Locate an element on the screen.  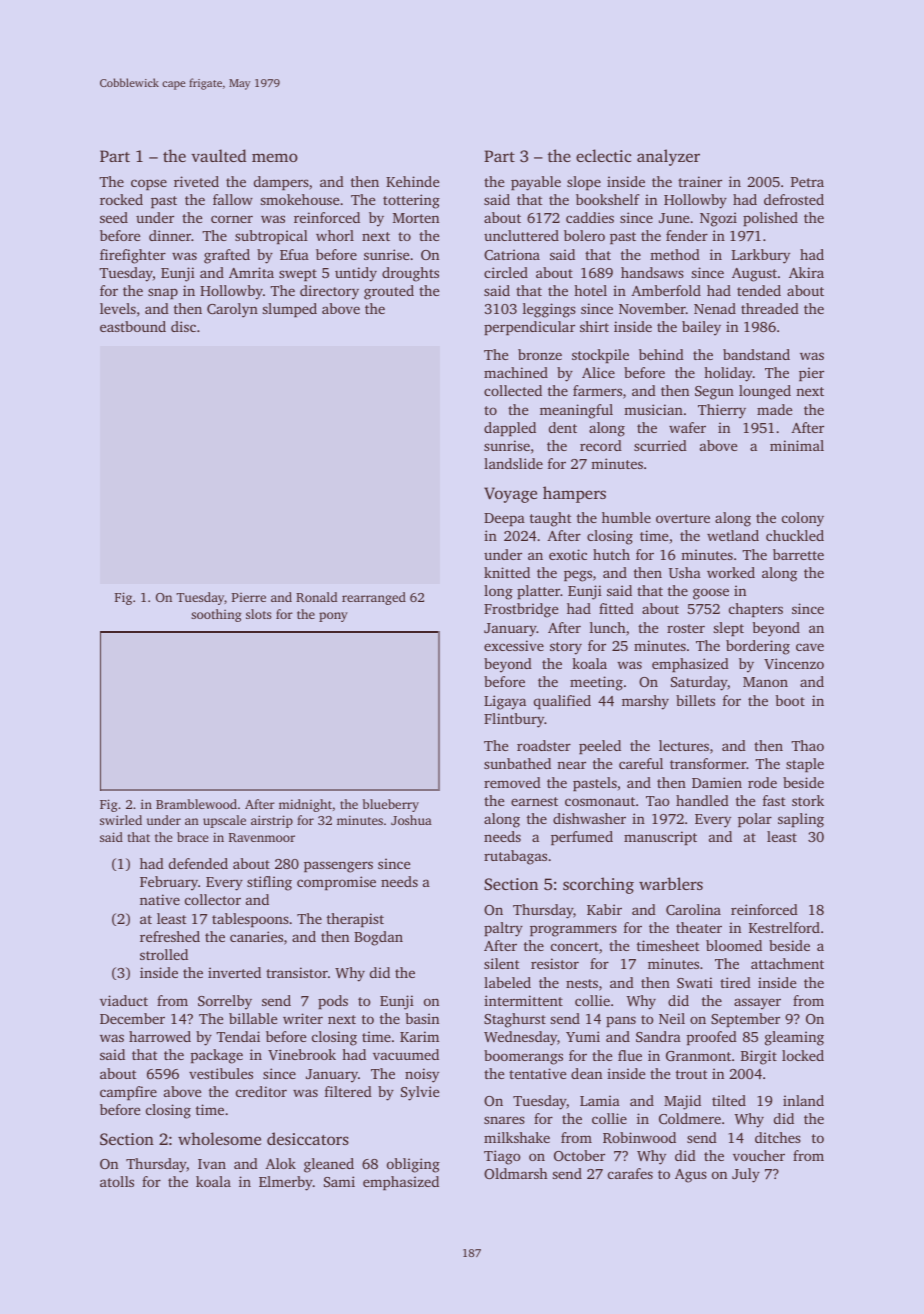
rearranged is located at coordinates (374, 598).
